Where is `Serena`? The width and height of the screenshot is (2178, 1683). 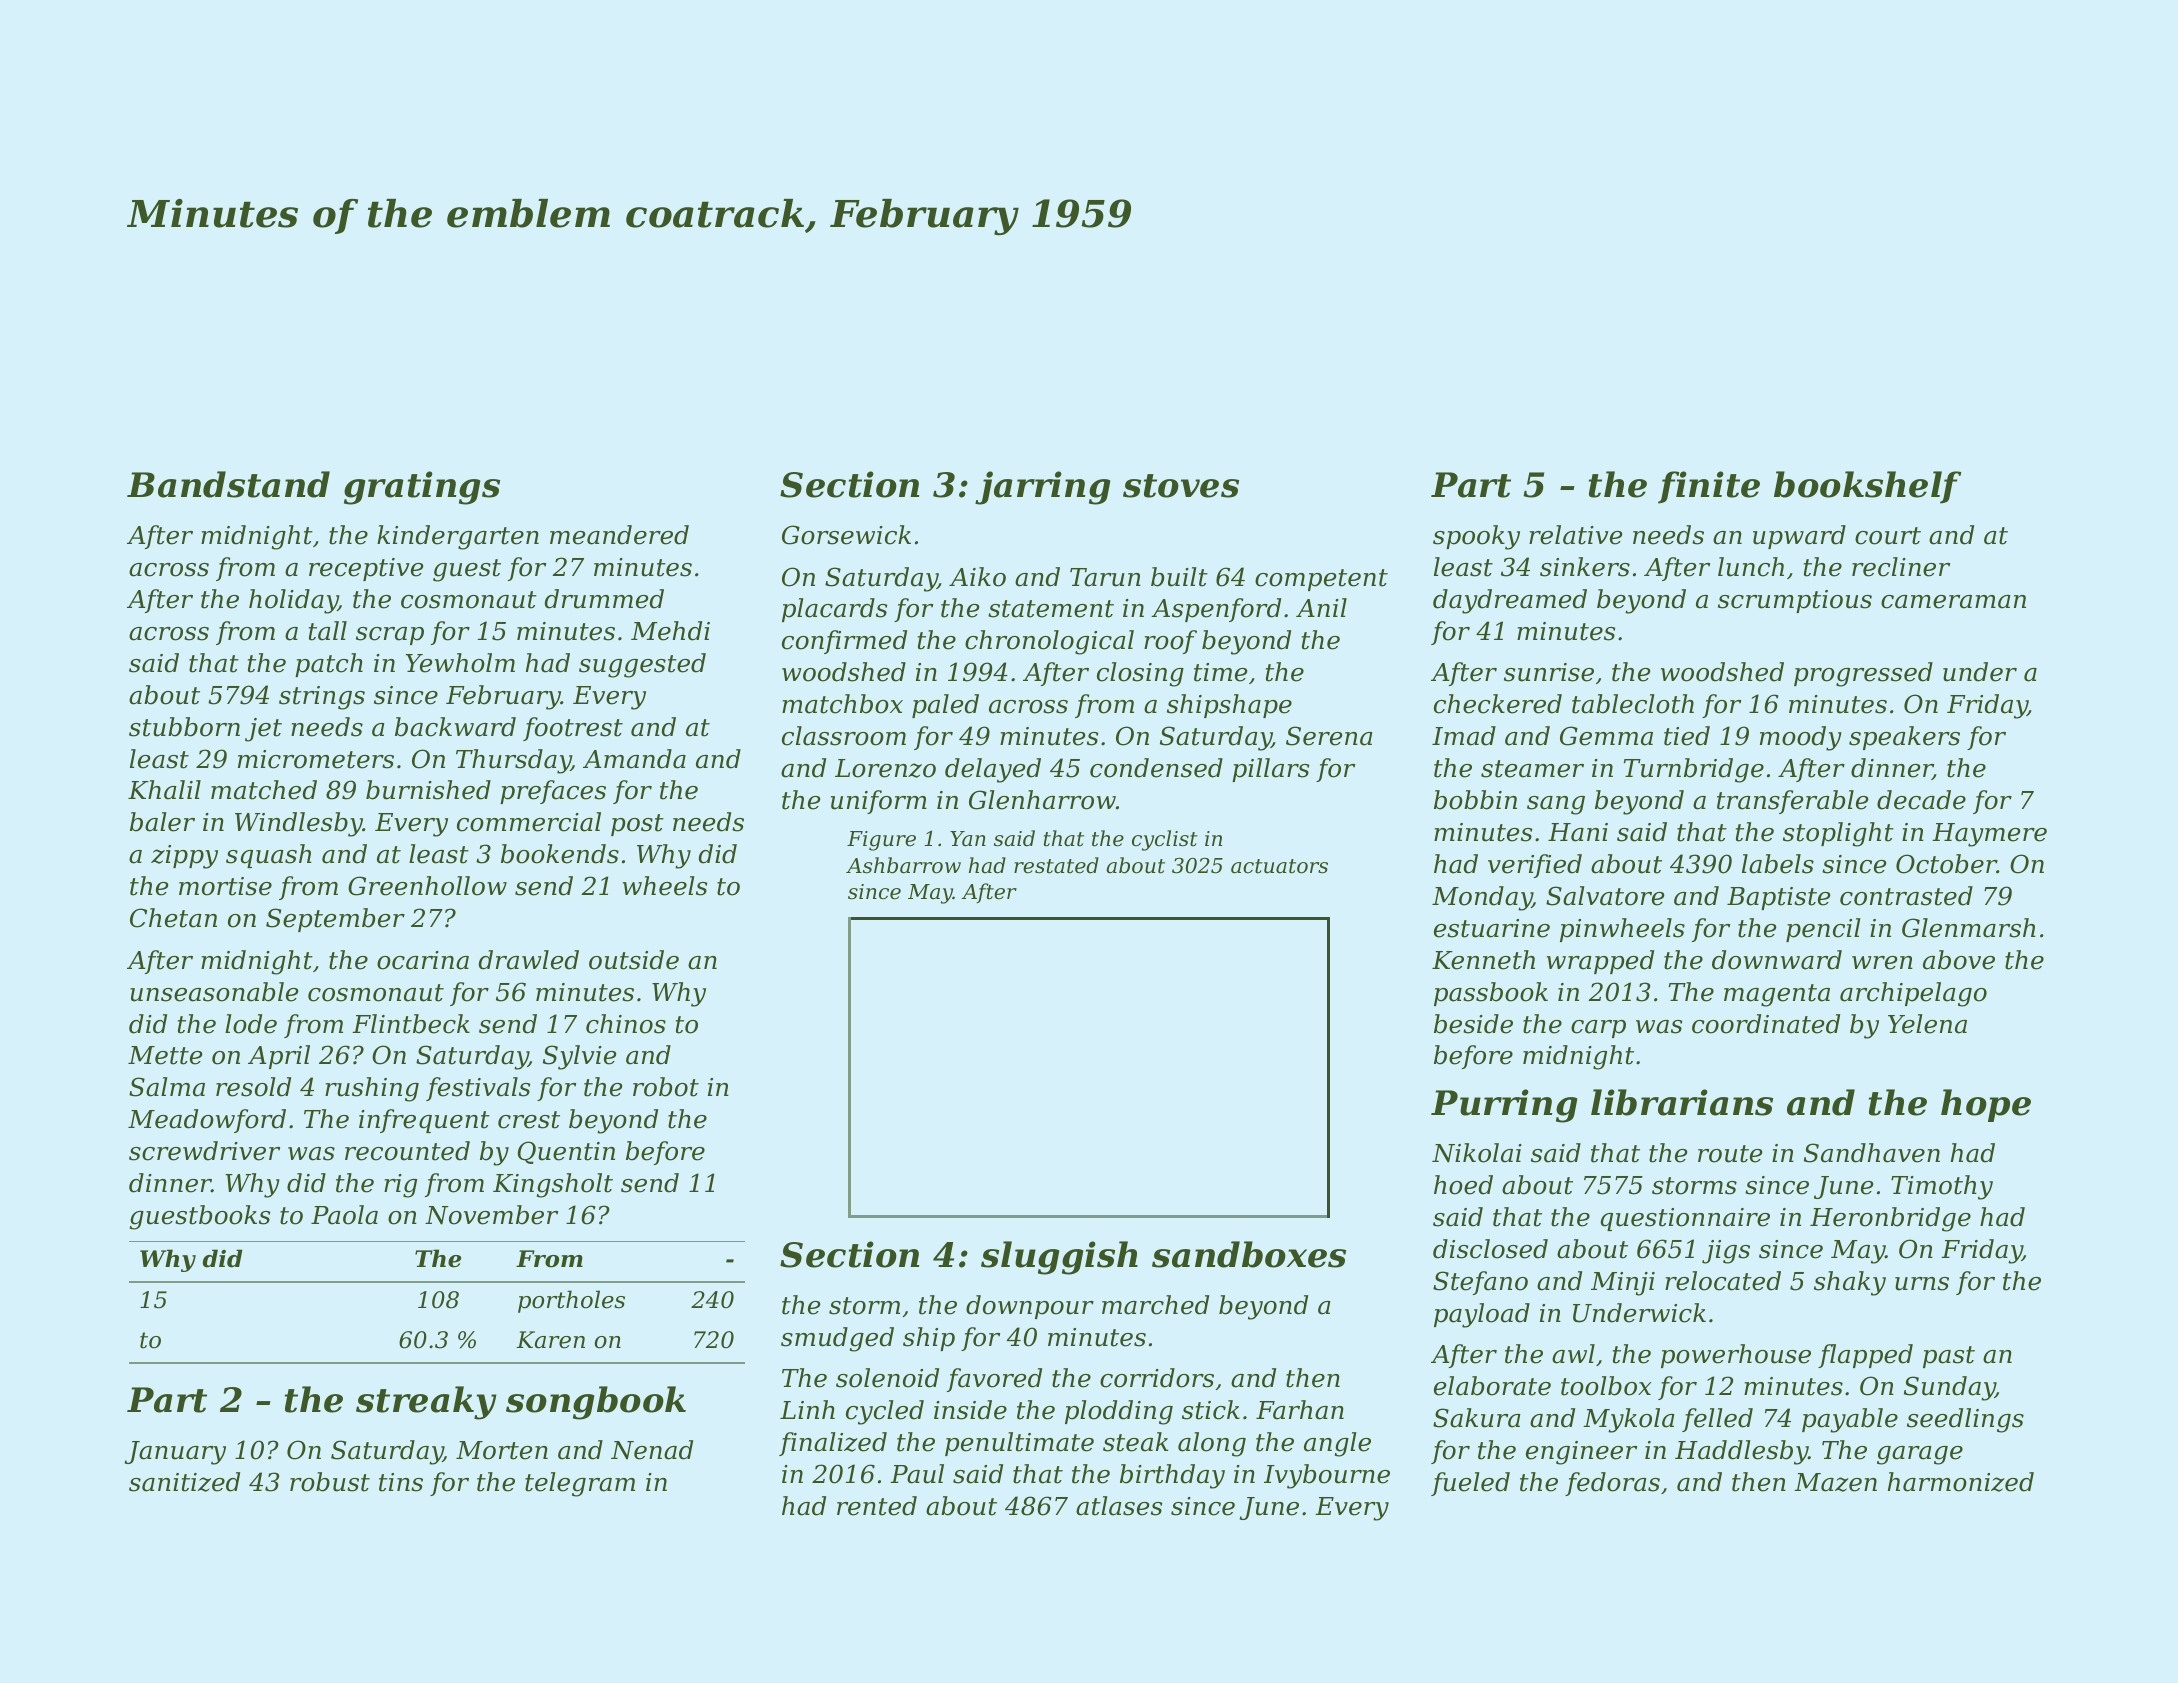
Serena is located at coordinates (1329, 736).
